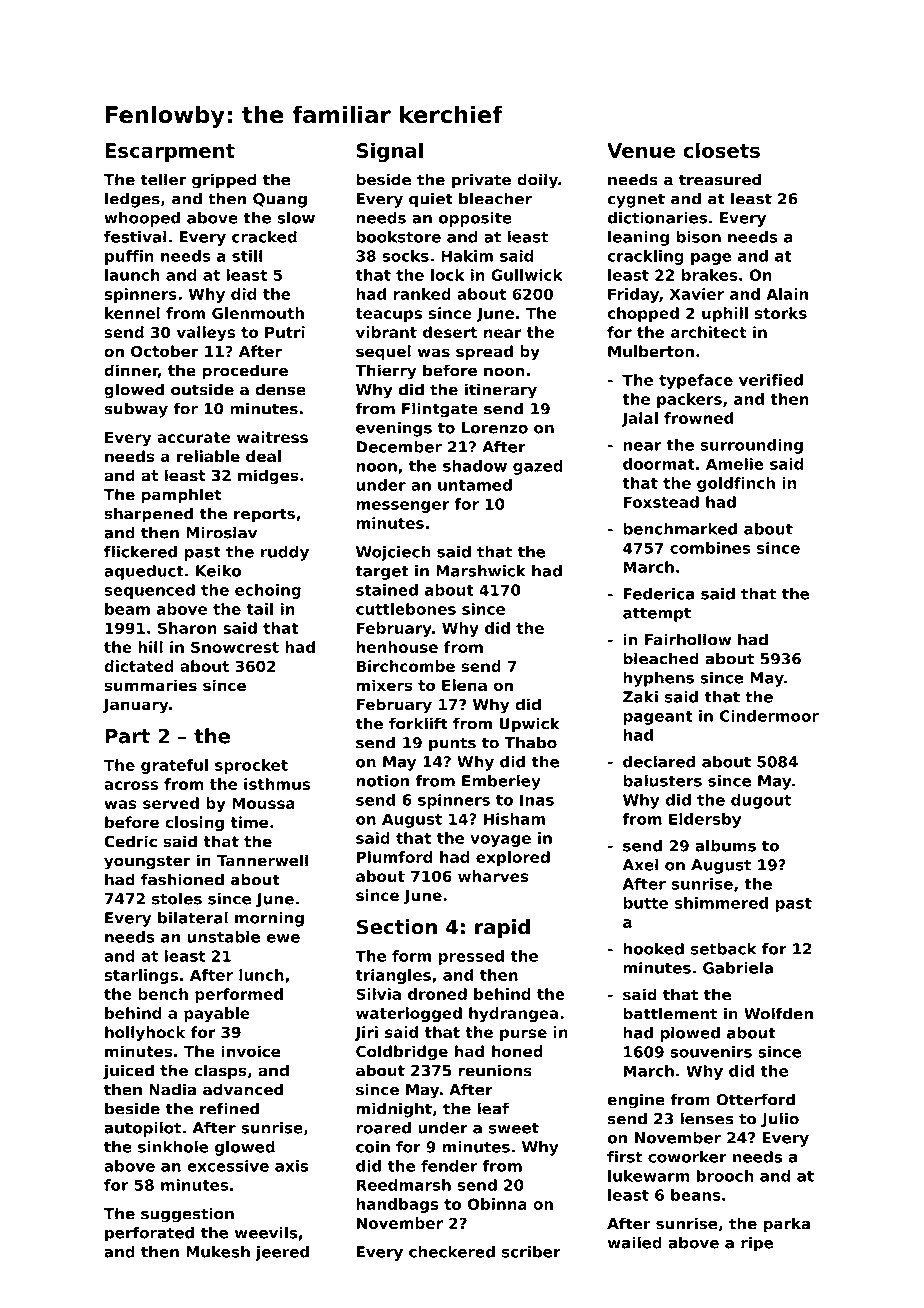  I want to click on bison, so click(699, 237).
